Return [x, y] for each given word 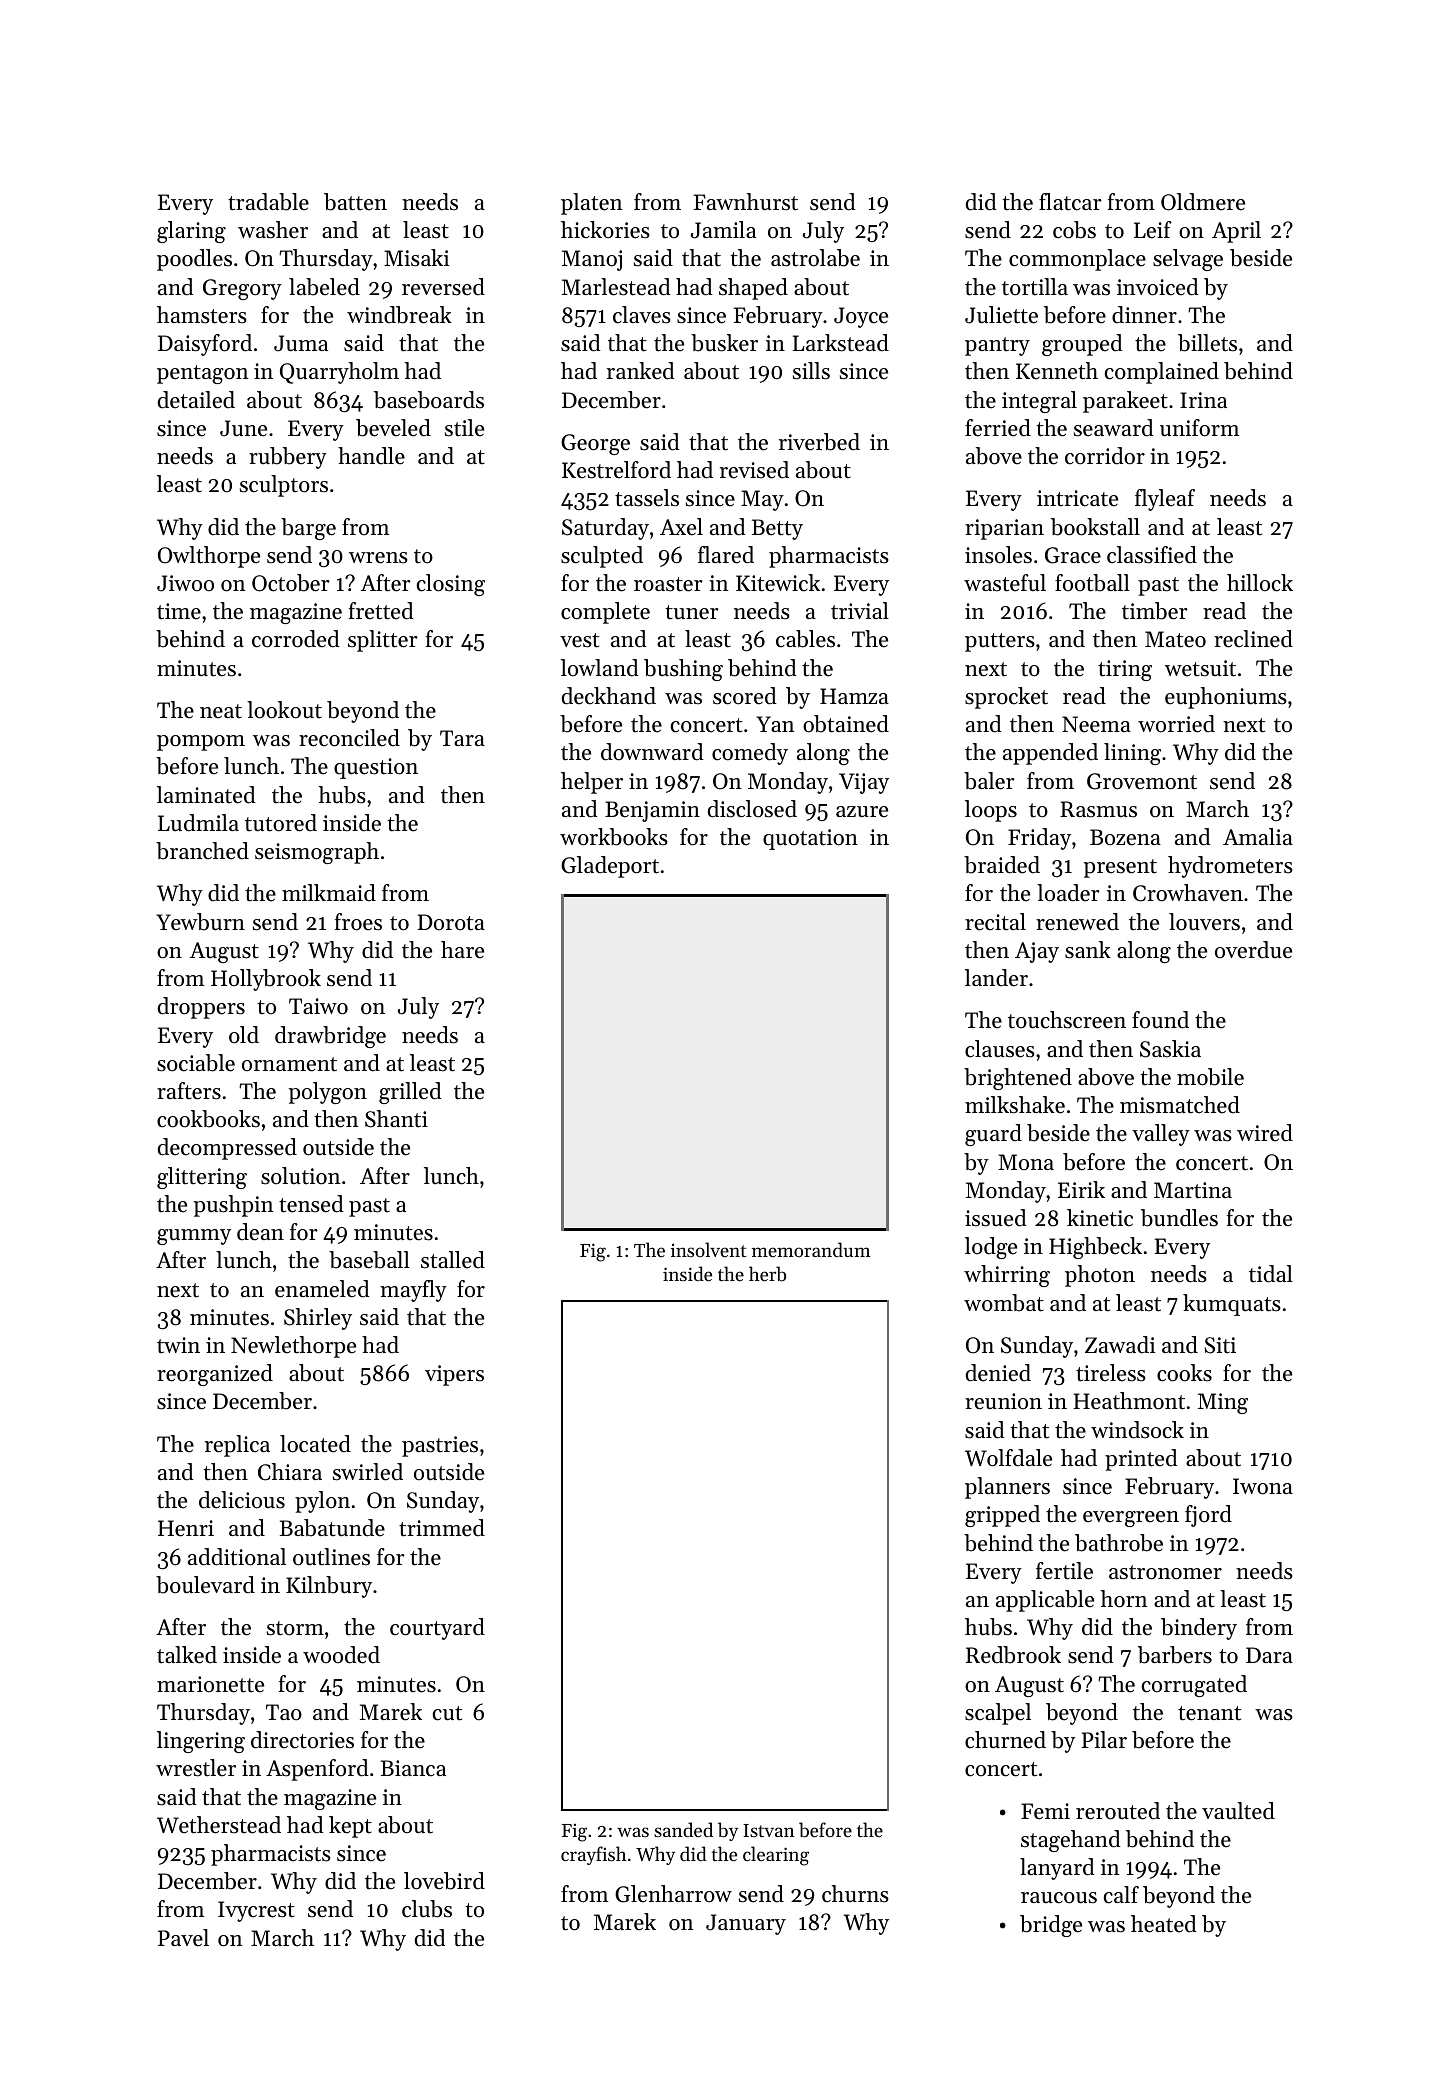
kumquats [1232, 1305]
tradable [268, 202]
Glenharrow [673, 1894]
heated [1164, 1924]
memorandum [811, 1249]
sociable [196, 1063]
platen [592, 204]
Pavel [183, 1938]
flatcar [1070, 202]
